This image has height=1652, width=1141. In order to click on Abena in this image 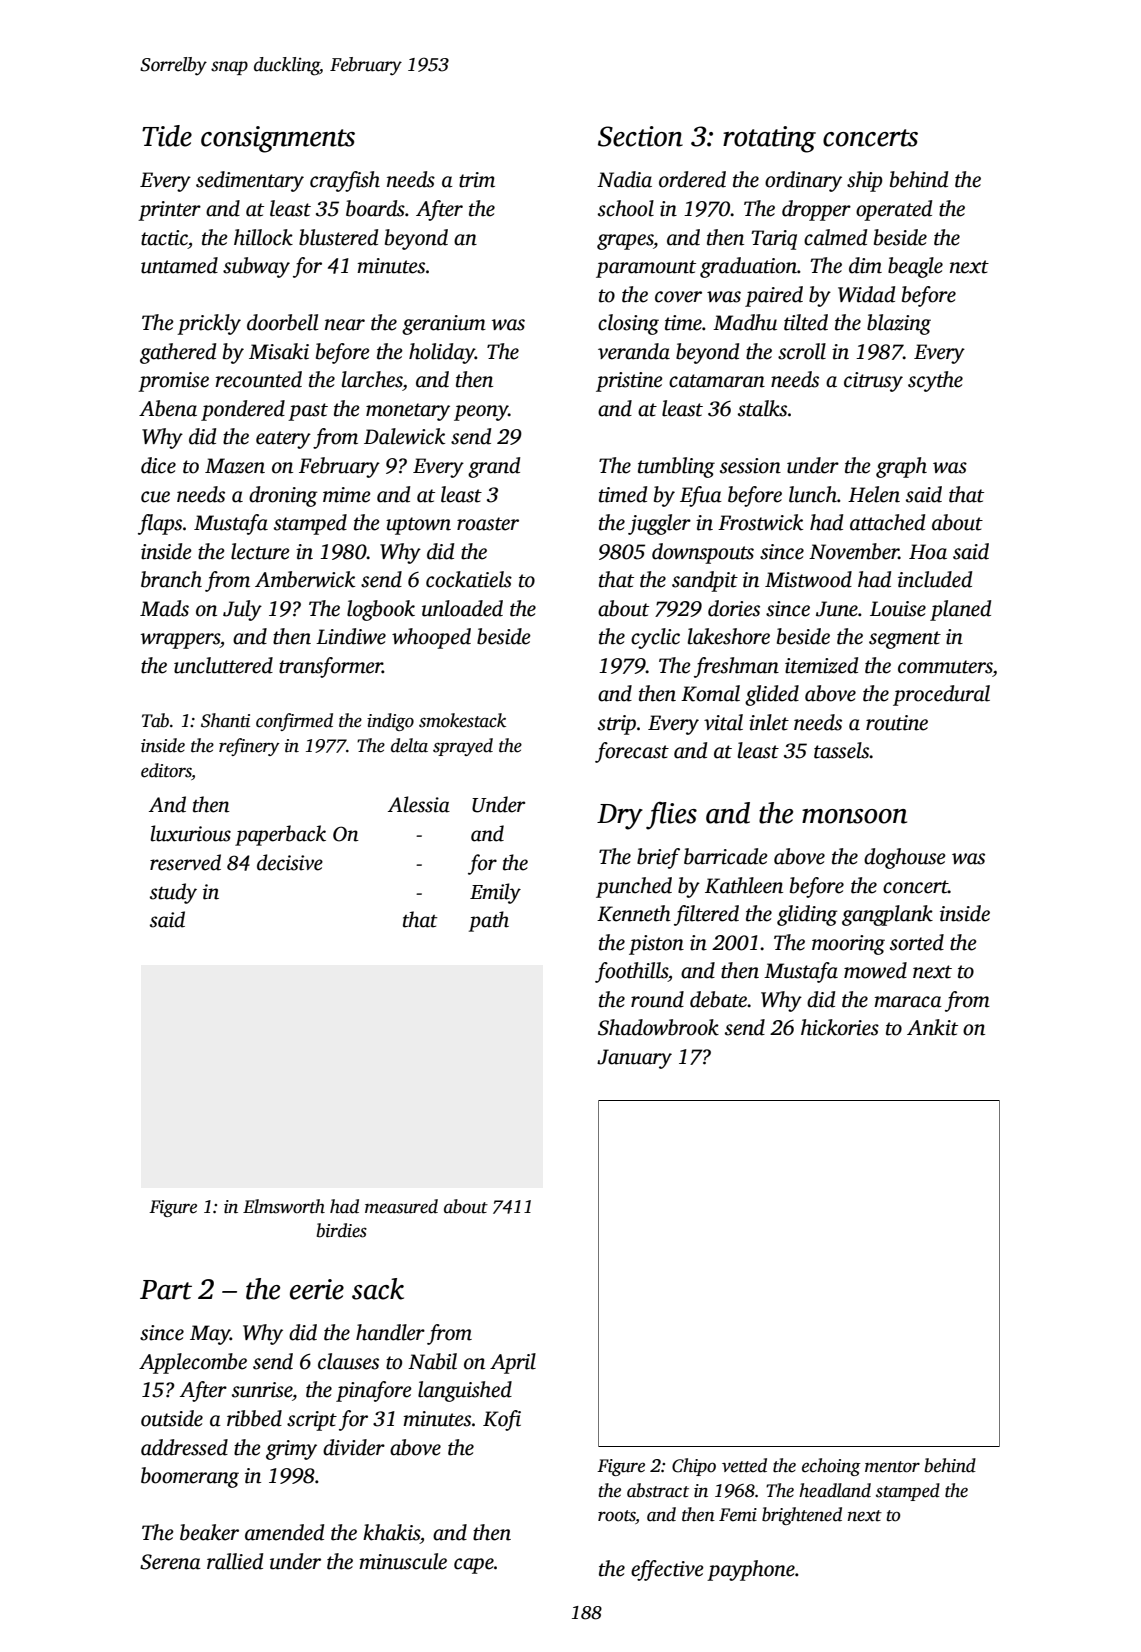, I will do `click(168, 408)`.
